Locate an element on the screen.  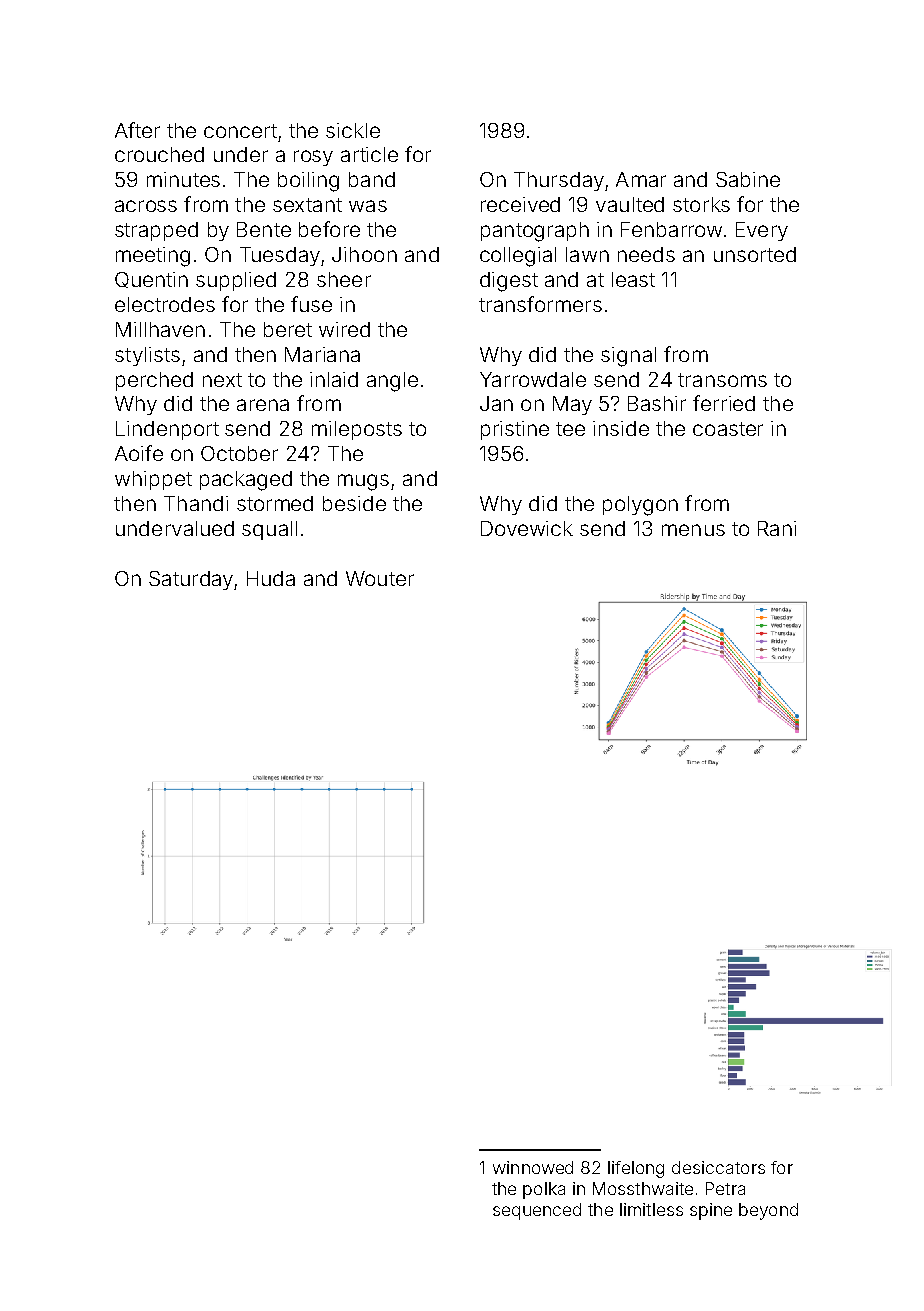
winnowed is located at coordinates (533, 1167).
